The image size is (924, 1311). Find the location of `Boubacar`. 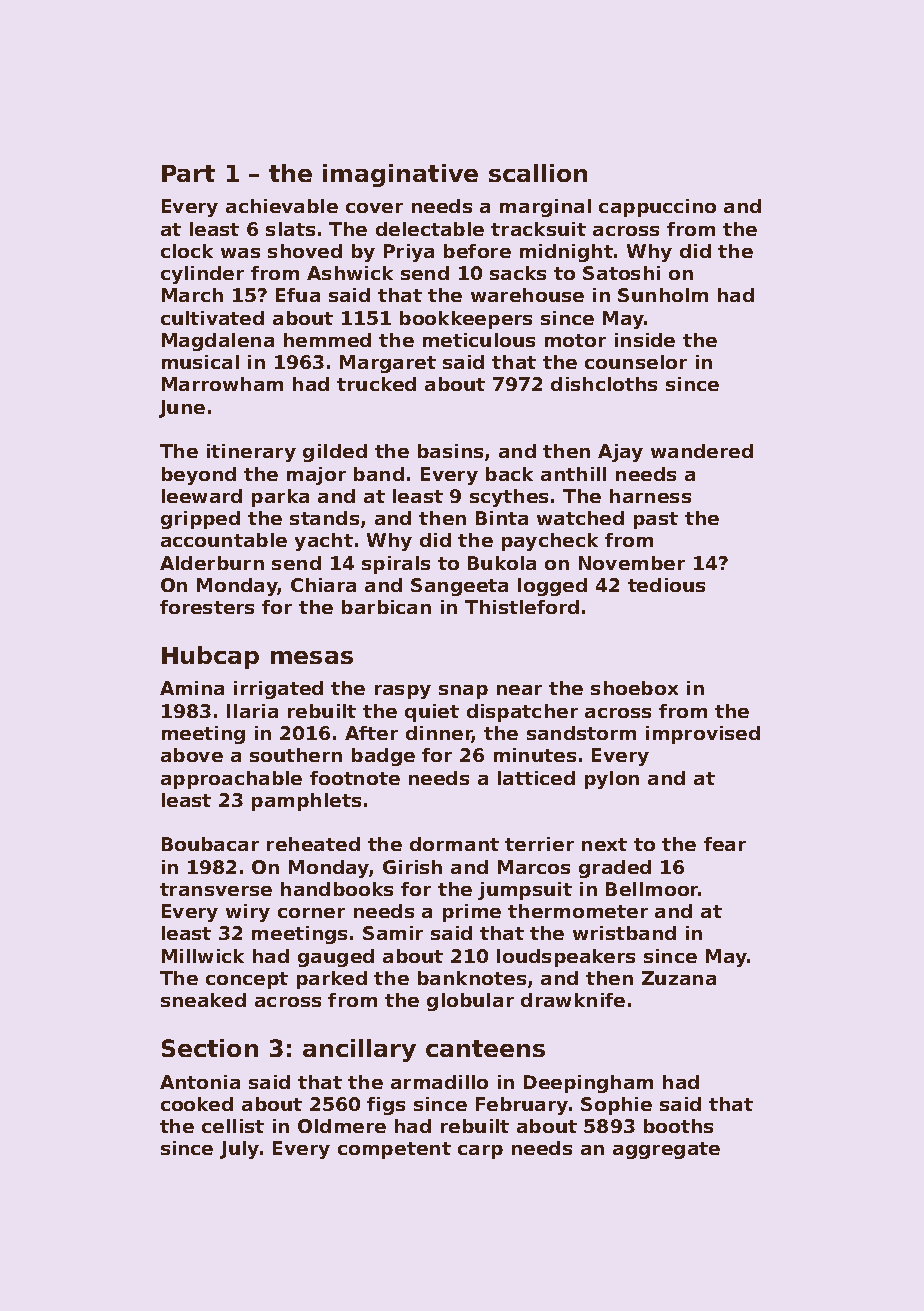

Boubacar is located at coordinates (210, 844).
